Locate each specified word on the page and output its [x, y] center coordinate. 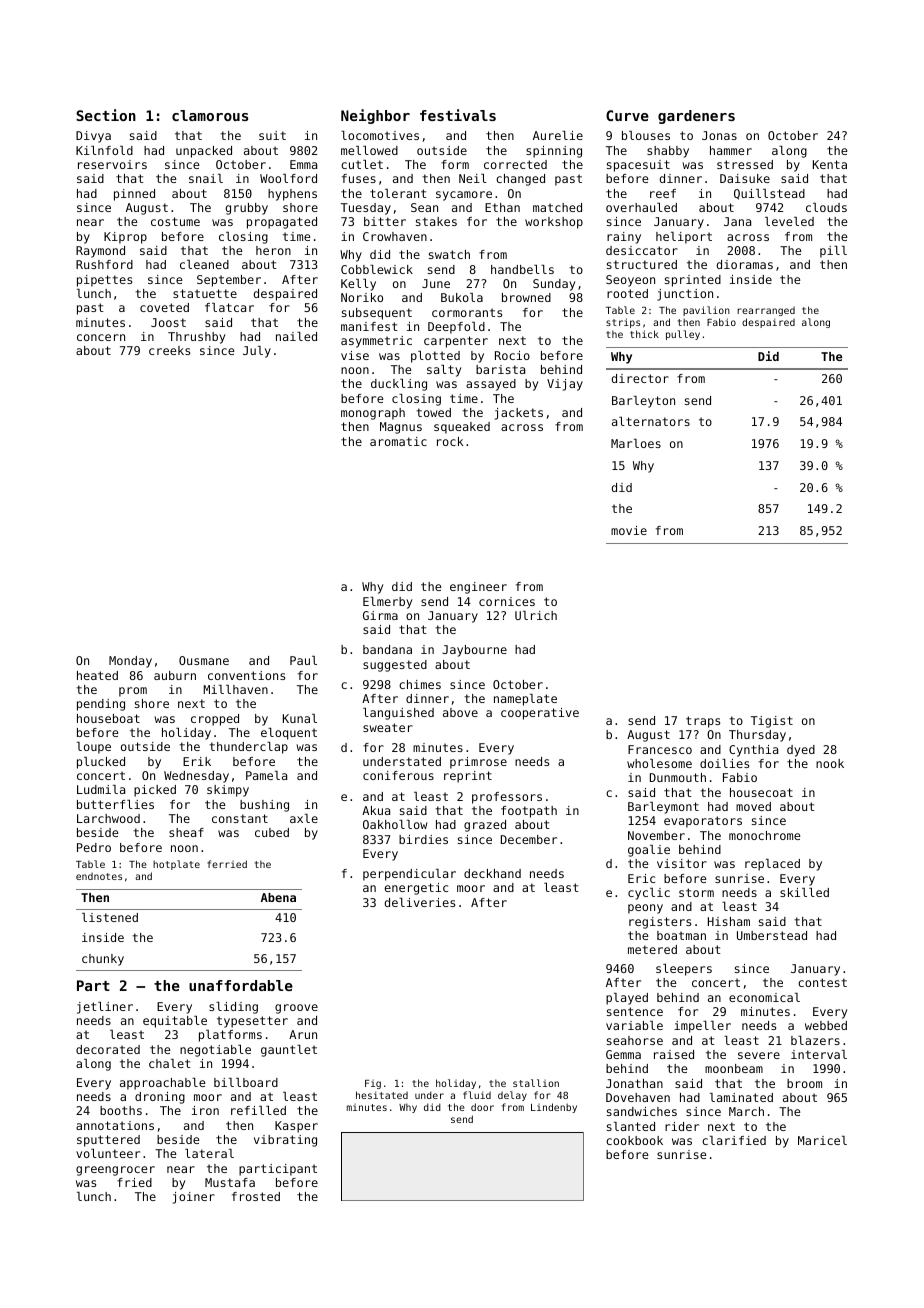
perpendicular [409, 875]
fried [134, 1182]
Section [106, 115]
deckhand [492, 873]
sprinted [693, 281]
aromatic [398, 441]
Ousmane [204, 660]
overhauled [641, 207]
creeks [169, 350]
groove [296, 1009]
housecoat [761, 792]
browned [526, 297]
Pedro [94, 847]
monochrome [765, 835]
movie [629, 530]
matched [557, 207]
